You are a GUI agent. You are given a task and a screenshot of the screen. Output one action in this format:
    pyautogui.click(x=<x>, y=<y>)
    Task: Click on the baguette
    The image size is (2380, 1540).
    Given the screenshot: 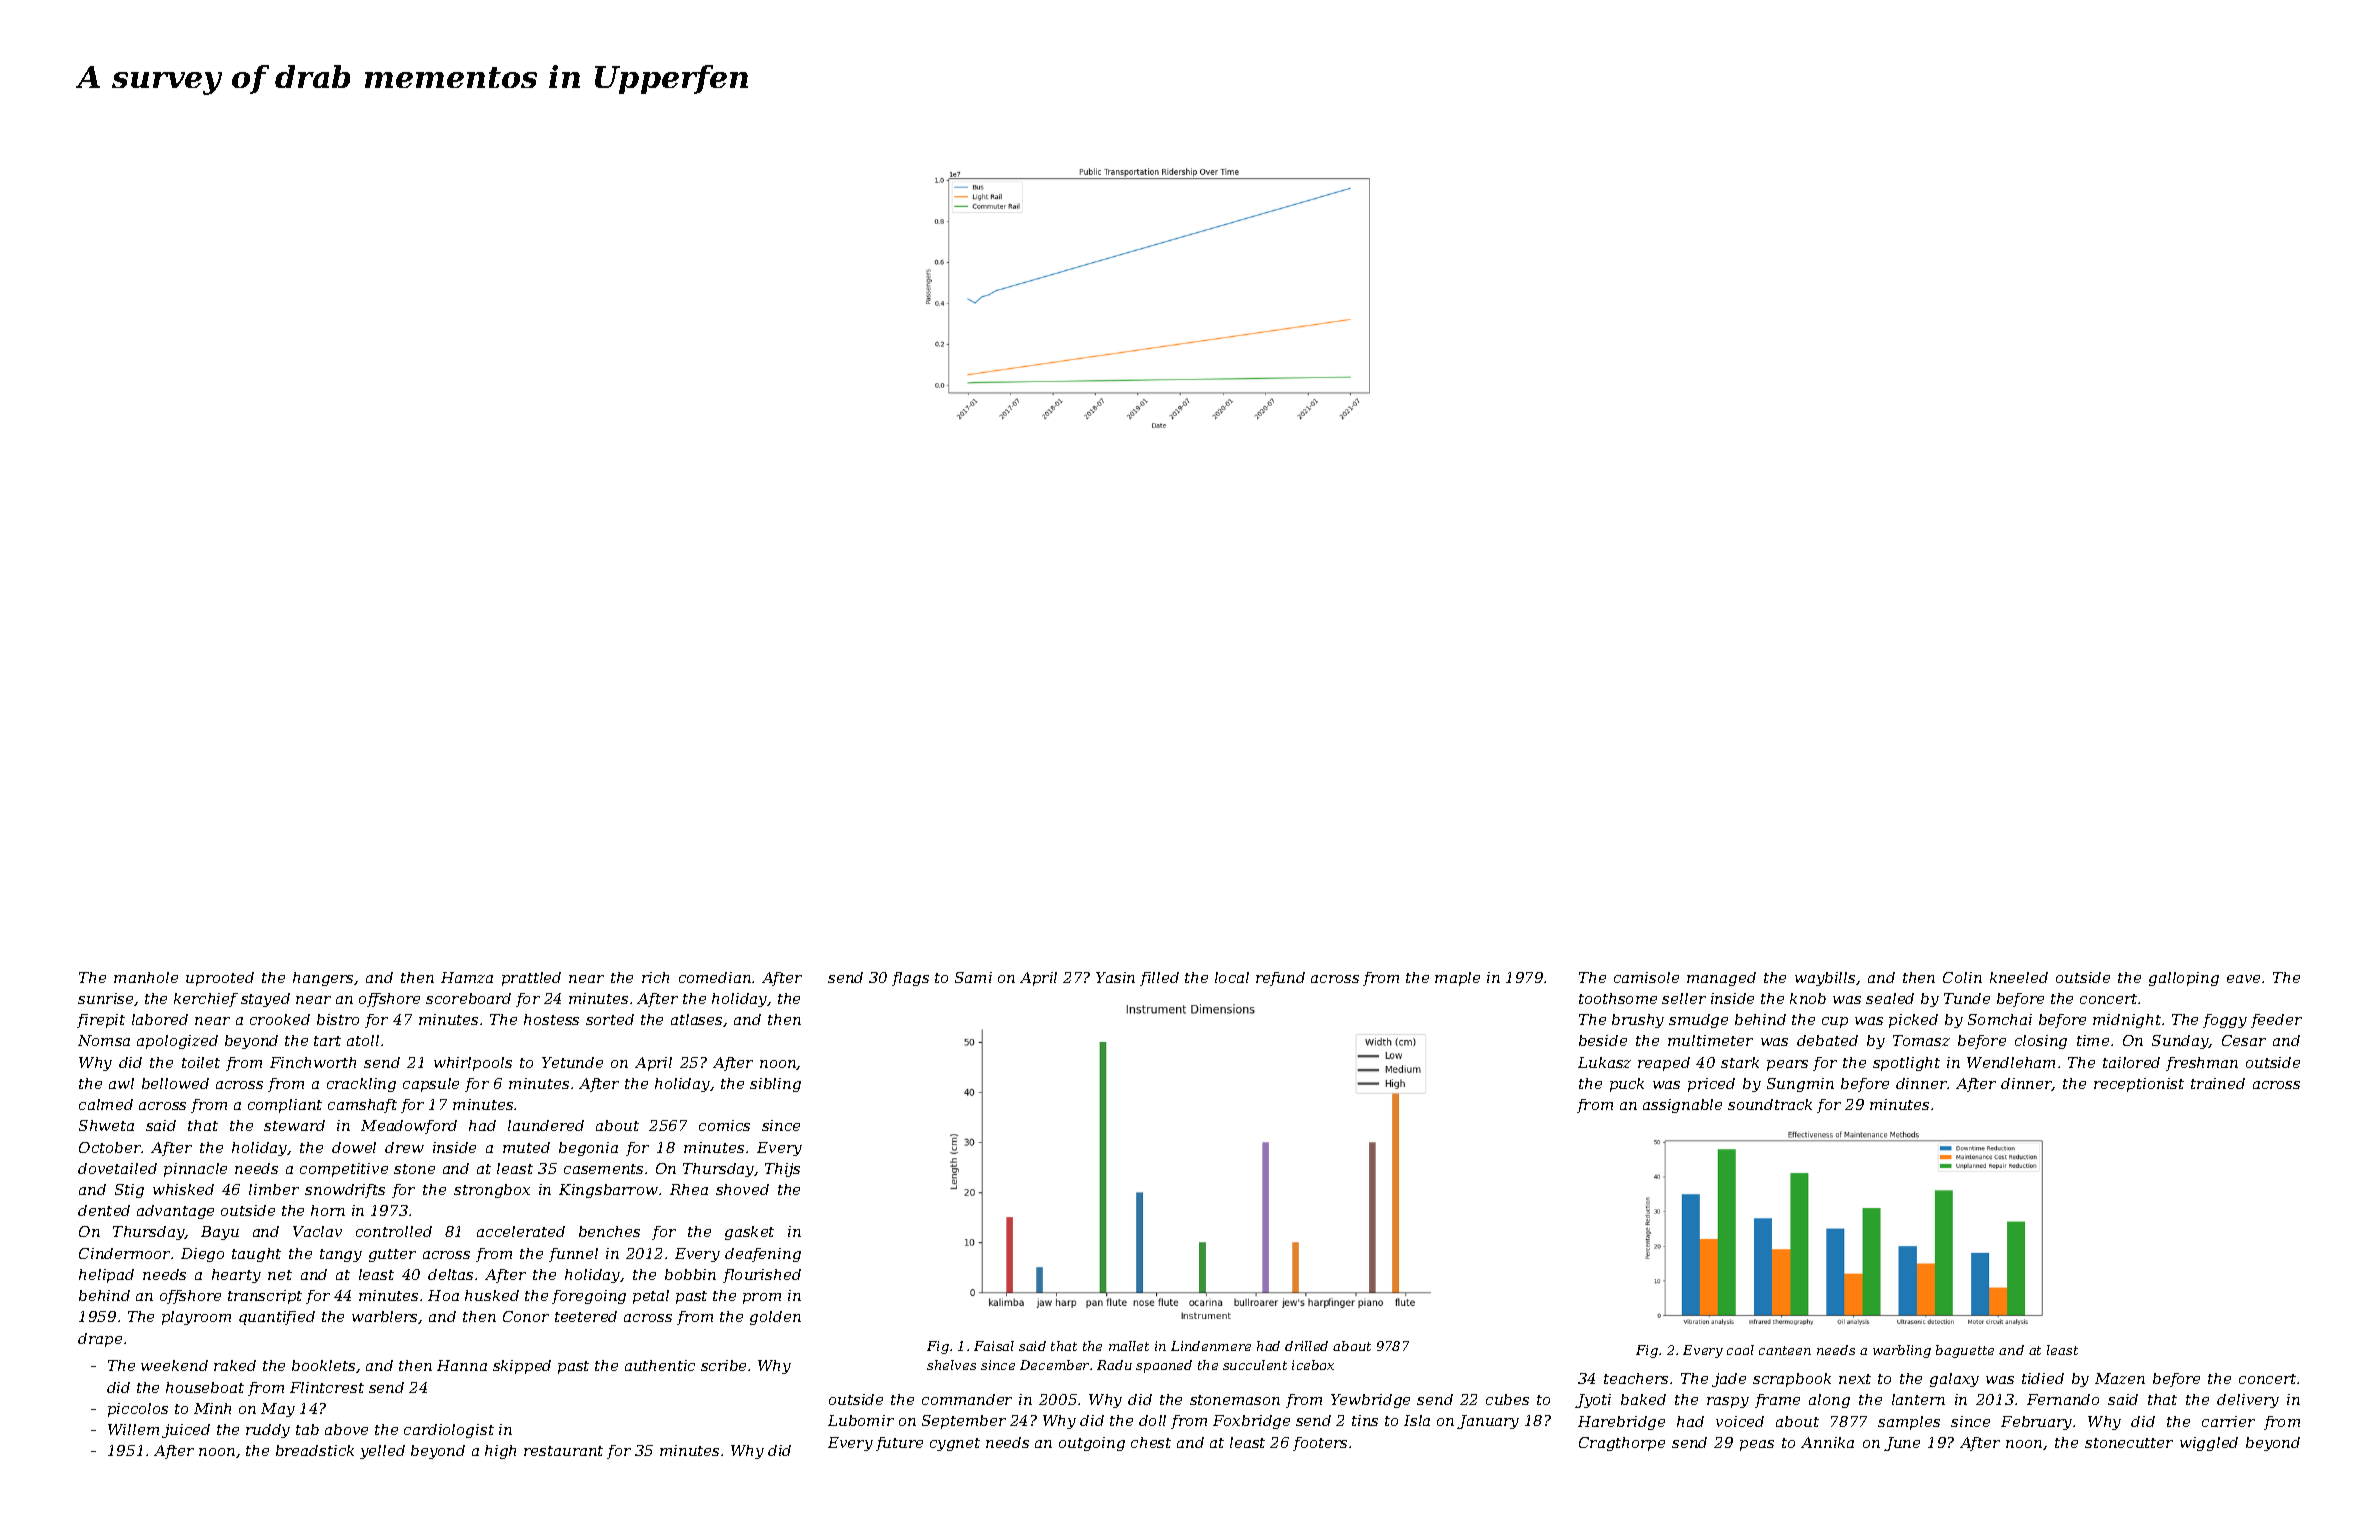 What is the action you would take?
    pyautogui.click(x=1965, y=1351)
